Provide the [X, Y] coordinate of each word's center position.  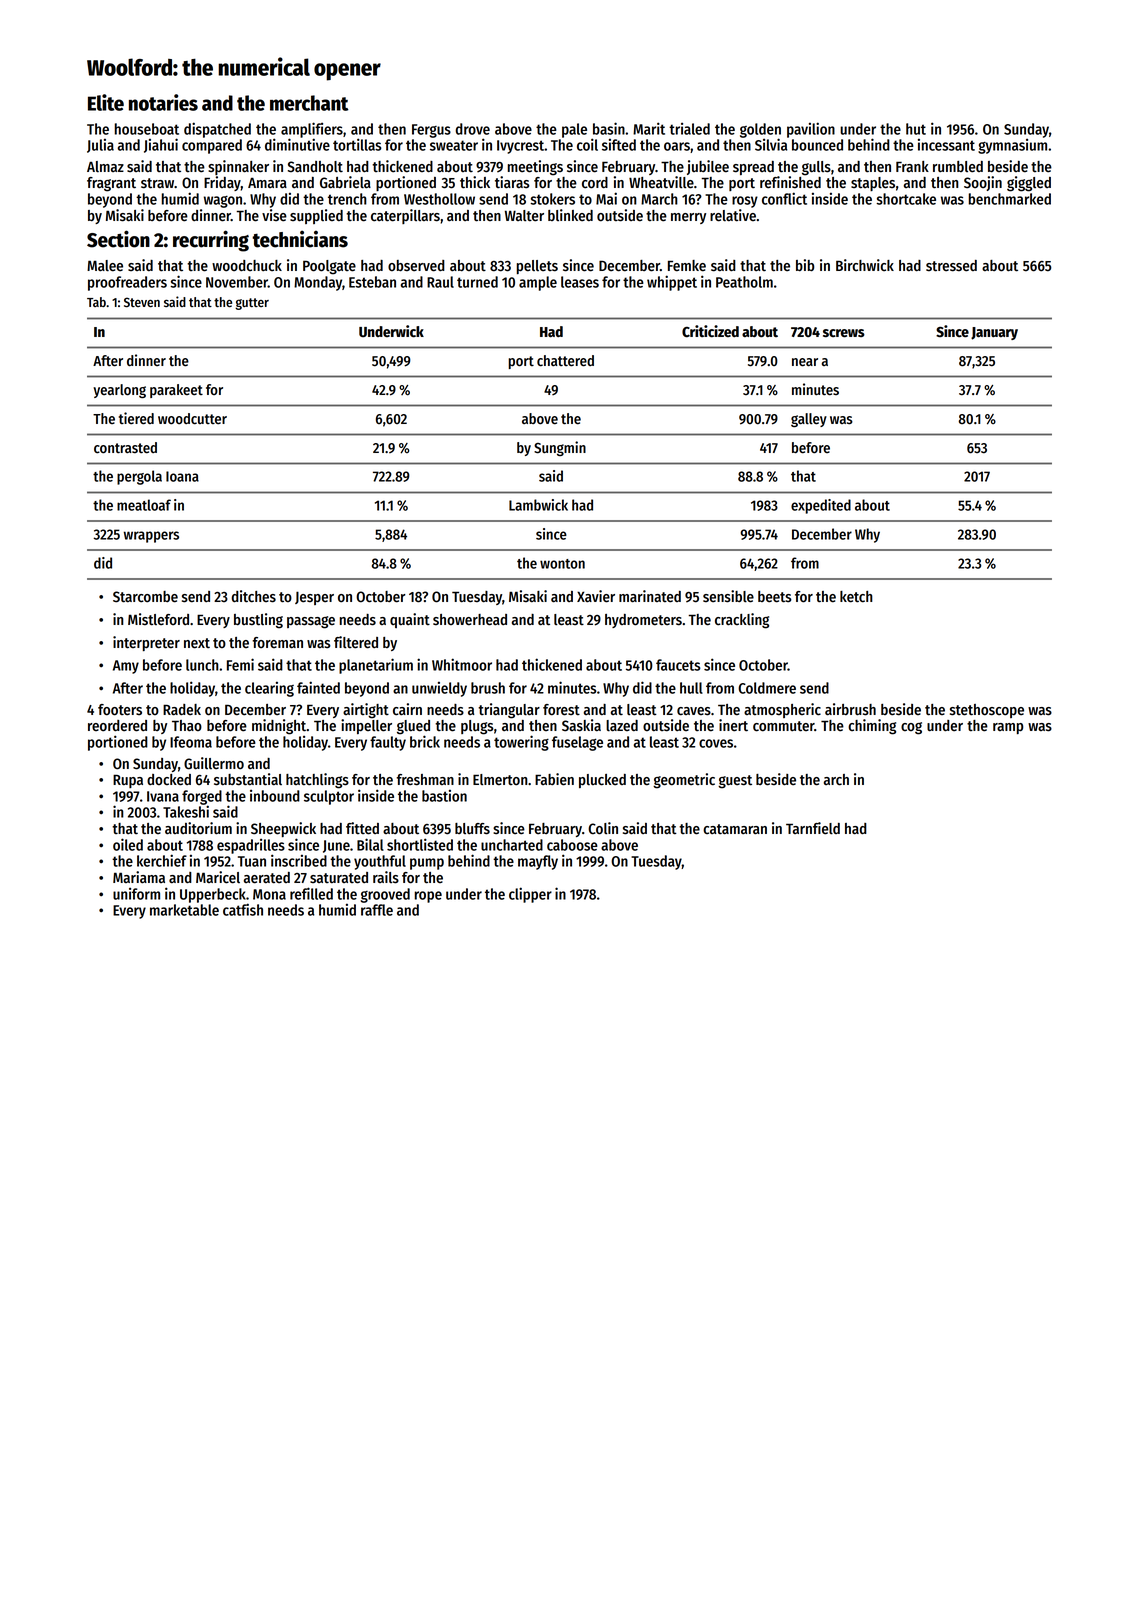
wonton [562, 564]
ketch [856, 597]
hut [916, 129]
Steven [142, 302]
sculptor [329, 797]
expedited [821, 506]
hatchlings [317, 781]
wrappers [151, 537]
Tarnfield [813, 828]
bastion [444, 796]
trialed [689, 129]
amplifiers [312, 130]
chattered [565, 361]
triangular [509, 711]
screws [844, 333]
